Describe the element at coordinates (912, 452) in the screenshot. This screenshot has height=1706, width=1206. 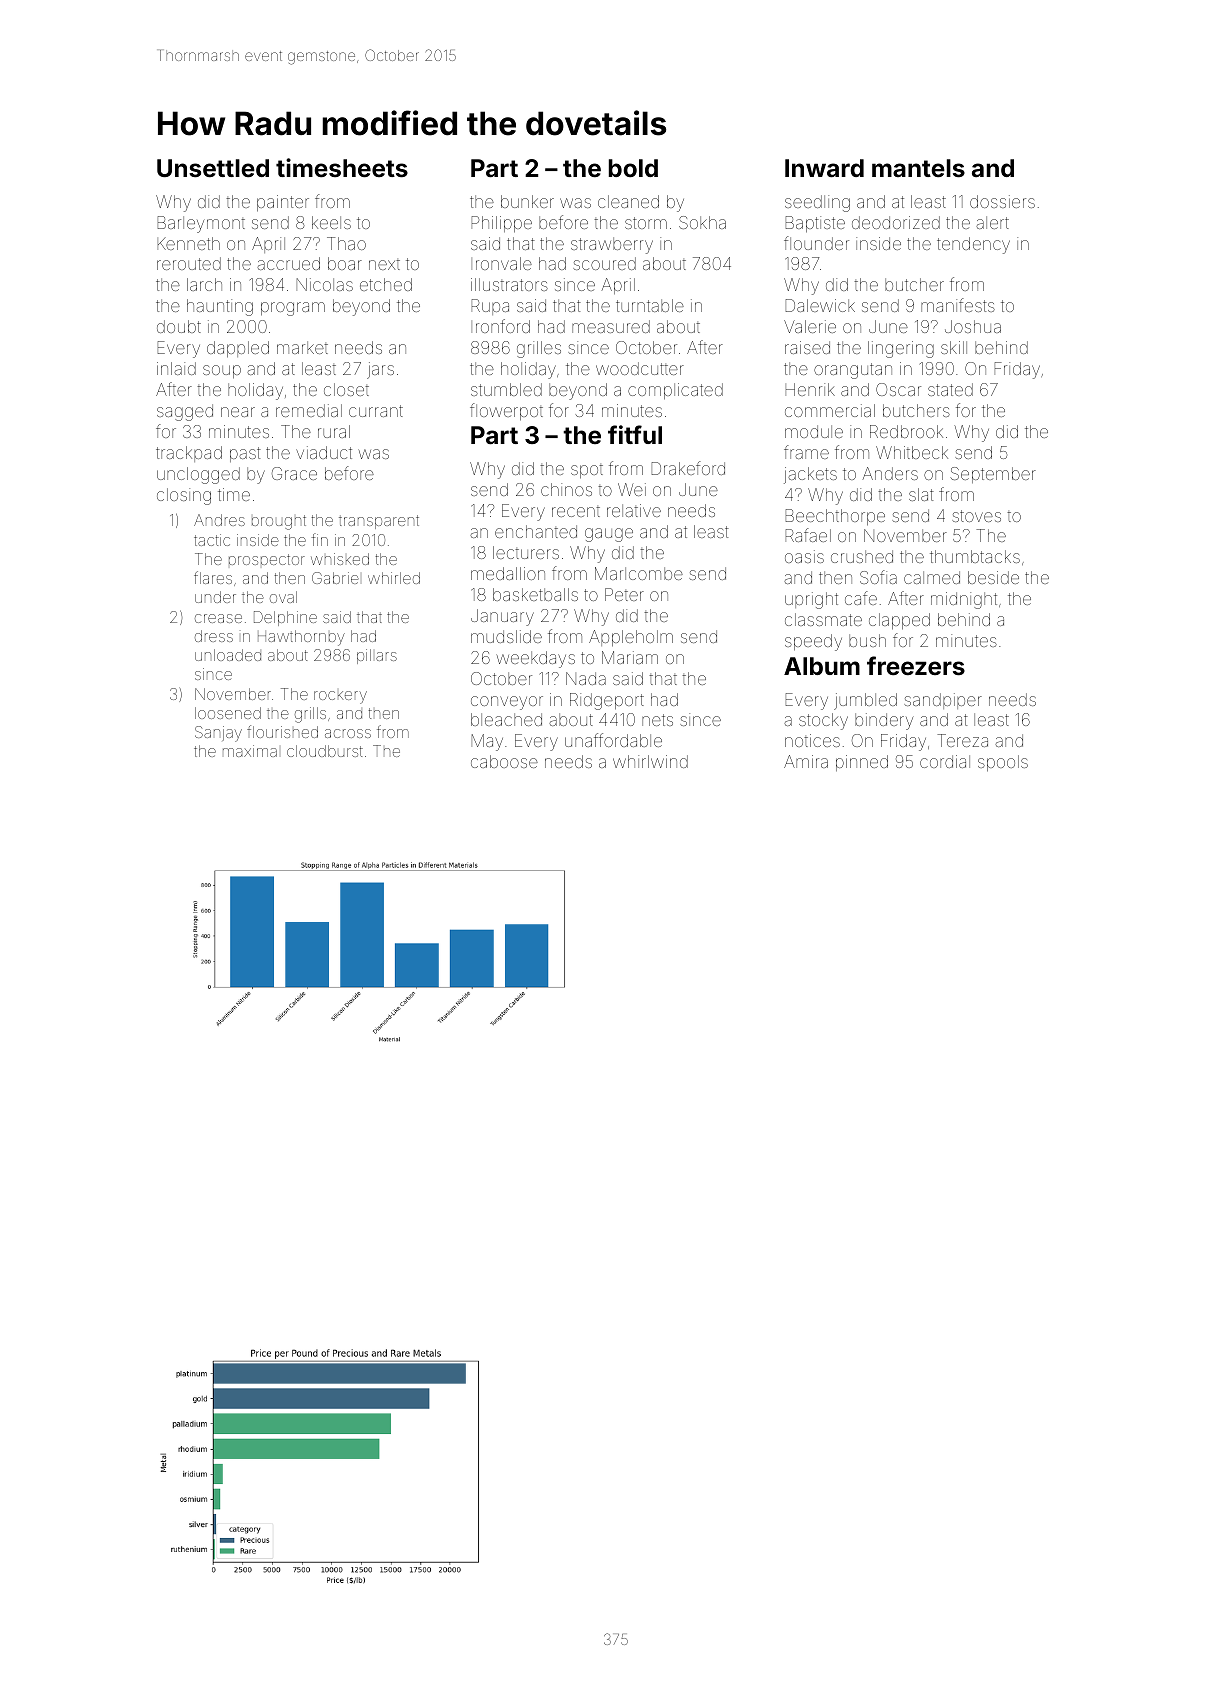
I see `Whitbeck` at that location.
